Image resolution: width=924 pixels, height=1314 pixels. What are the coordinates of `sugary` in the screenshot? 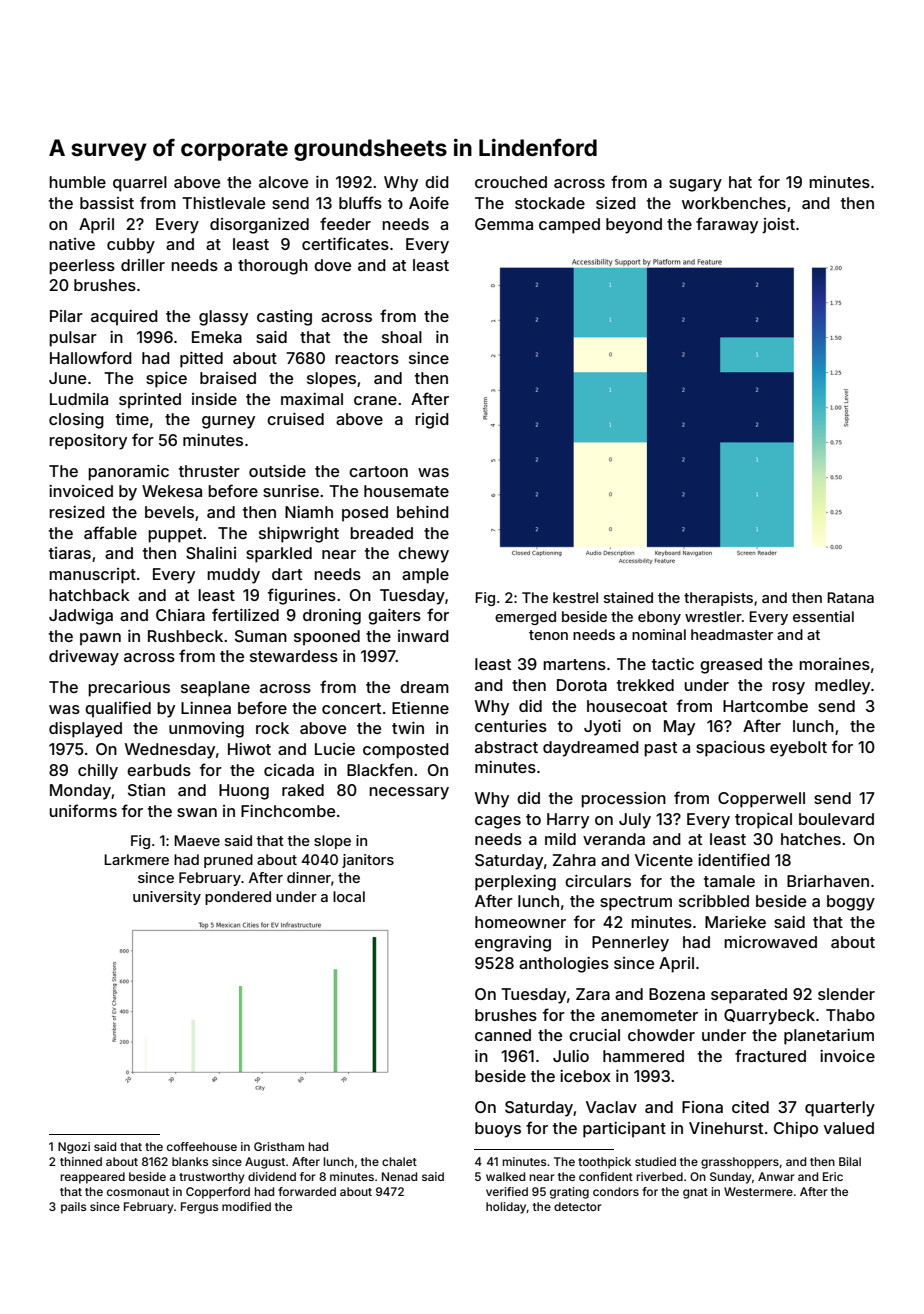 It's located at (695, 185).
